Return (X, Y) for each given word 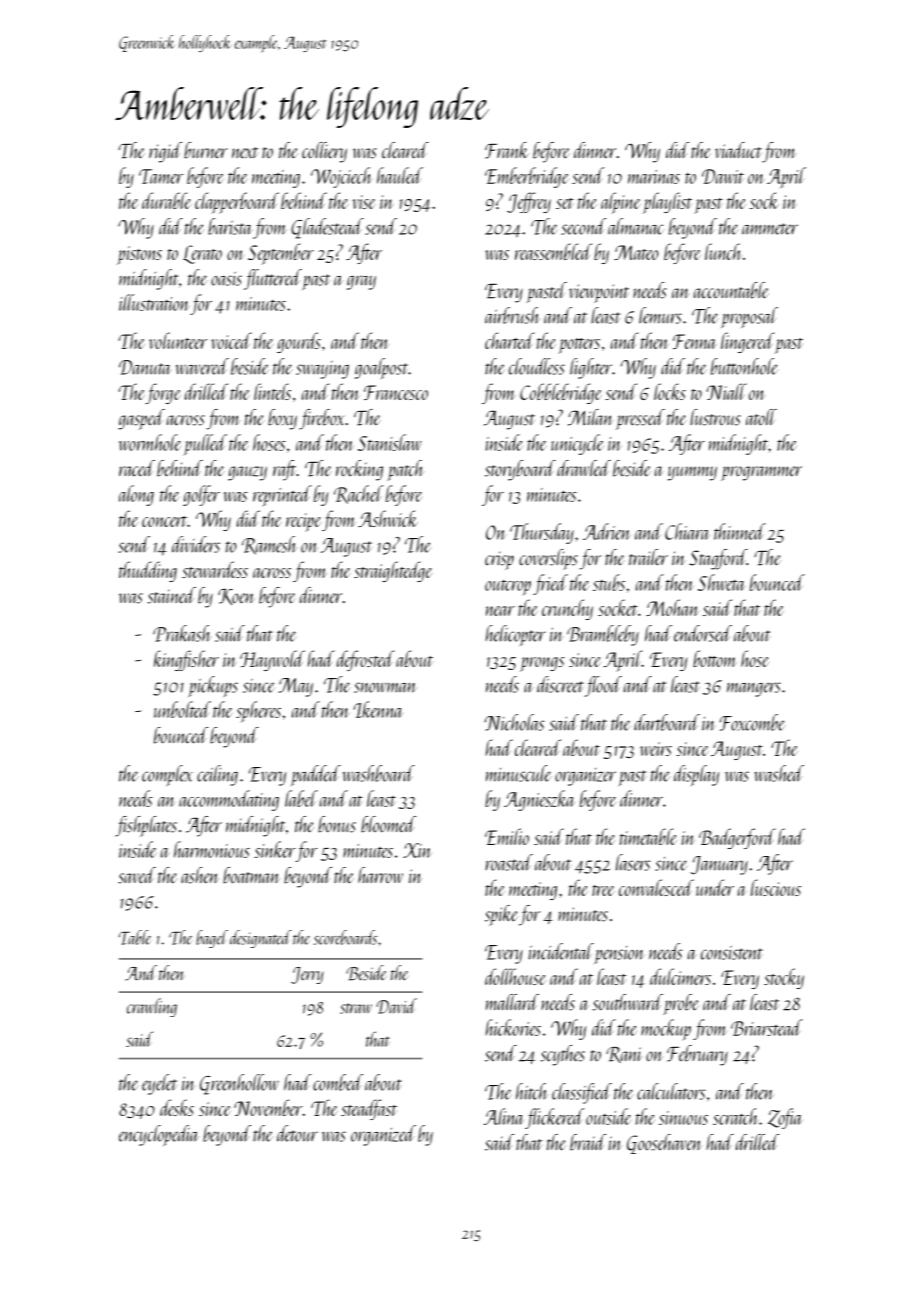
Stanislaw (390, 442)
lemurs (660, 315)
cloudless (537, 366)
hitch (532, 1091)
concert (164, 521)
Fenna (695, 341)
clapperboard (237, 203)
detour (297, 1133)
